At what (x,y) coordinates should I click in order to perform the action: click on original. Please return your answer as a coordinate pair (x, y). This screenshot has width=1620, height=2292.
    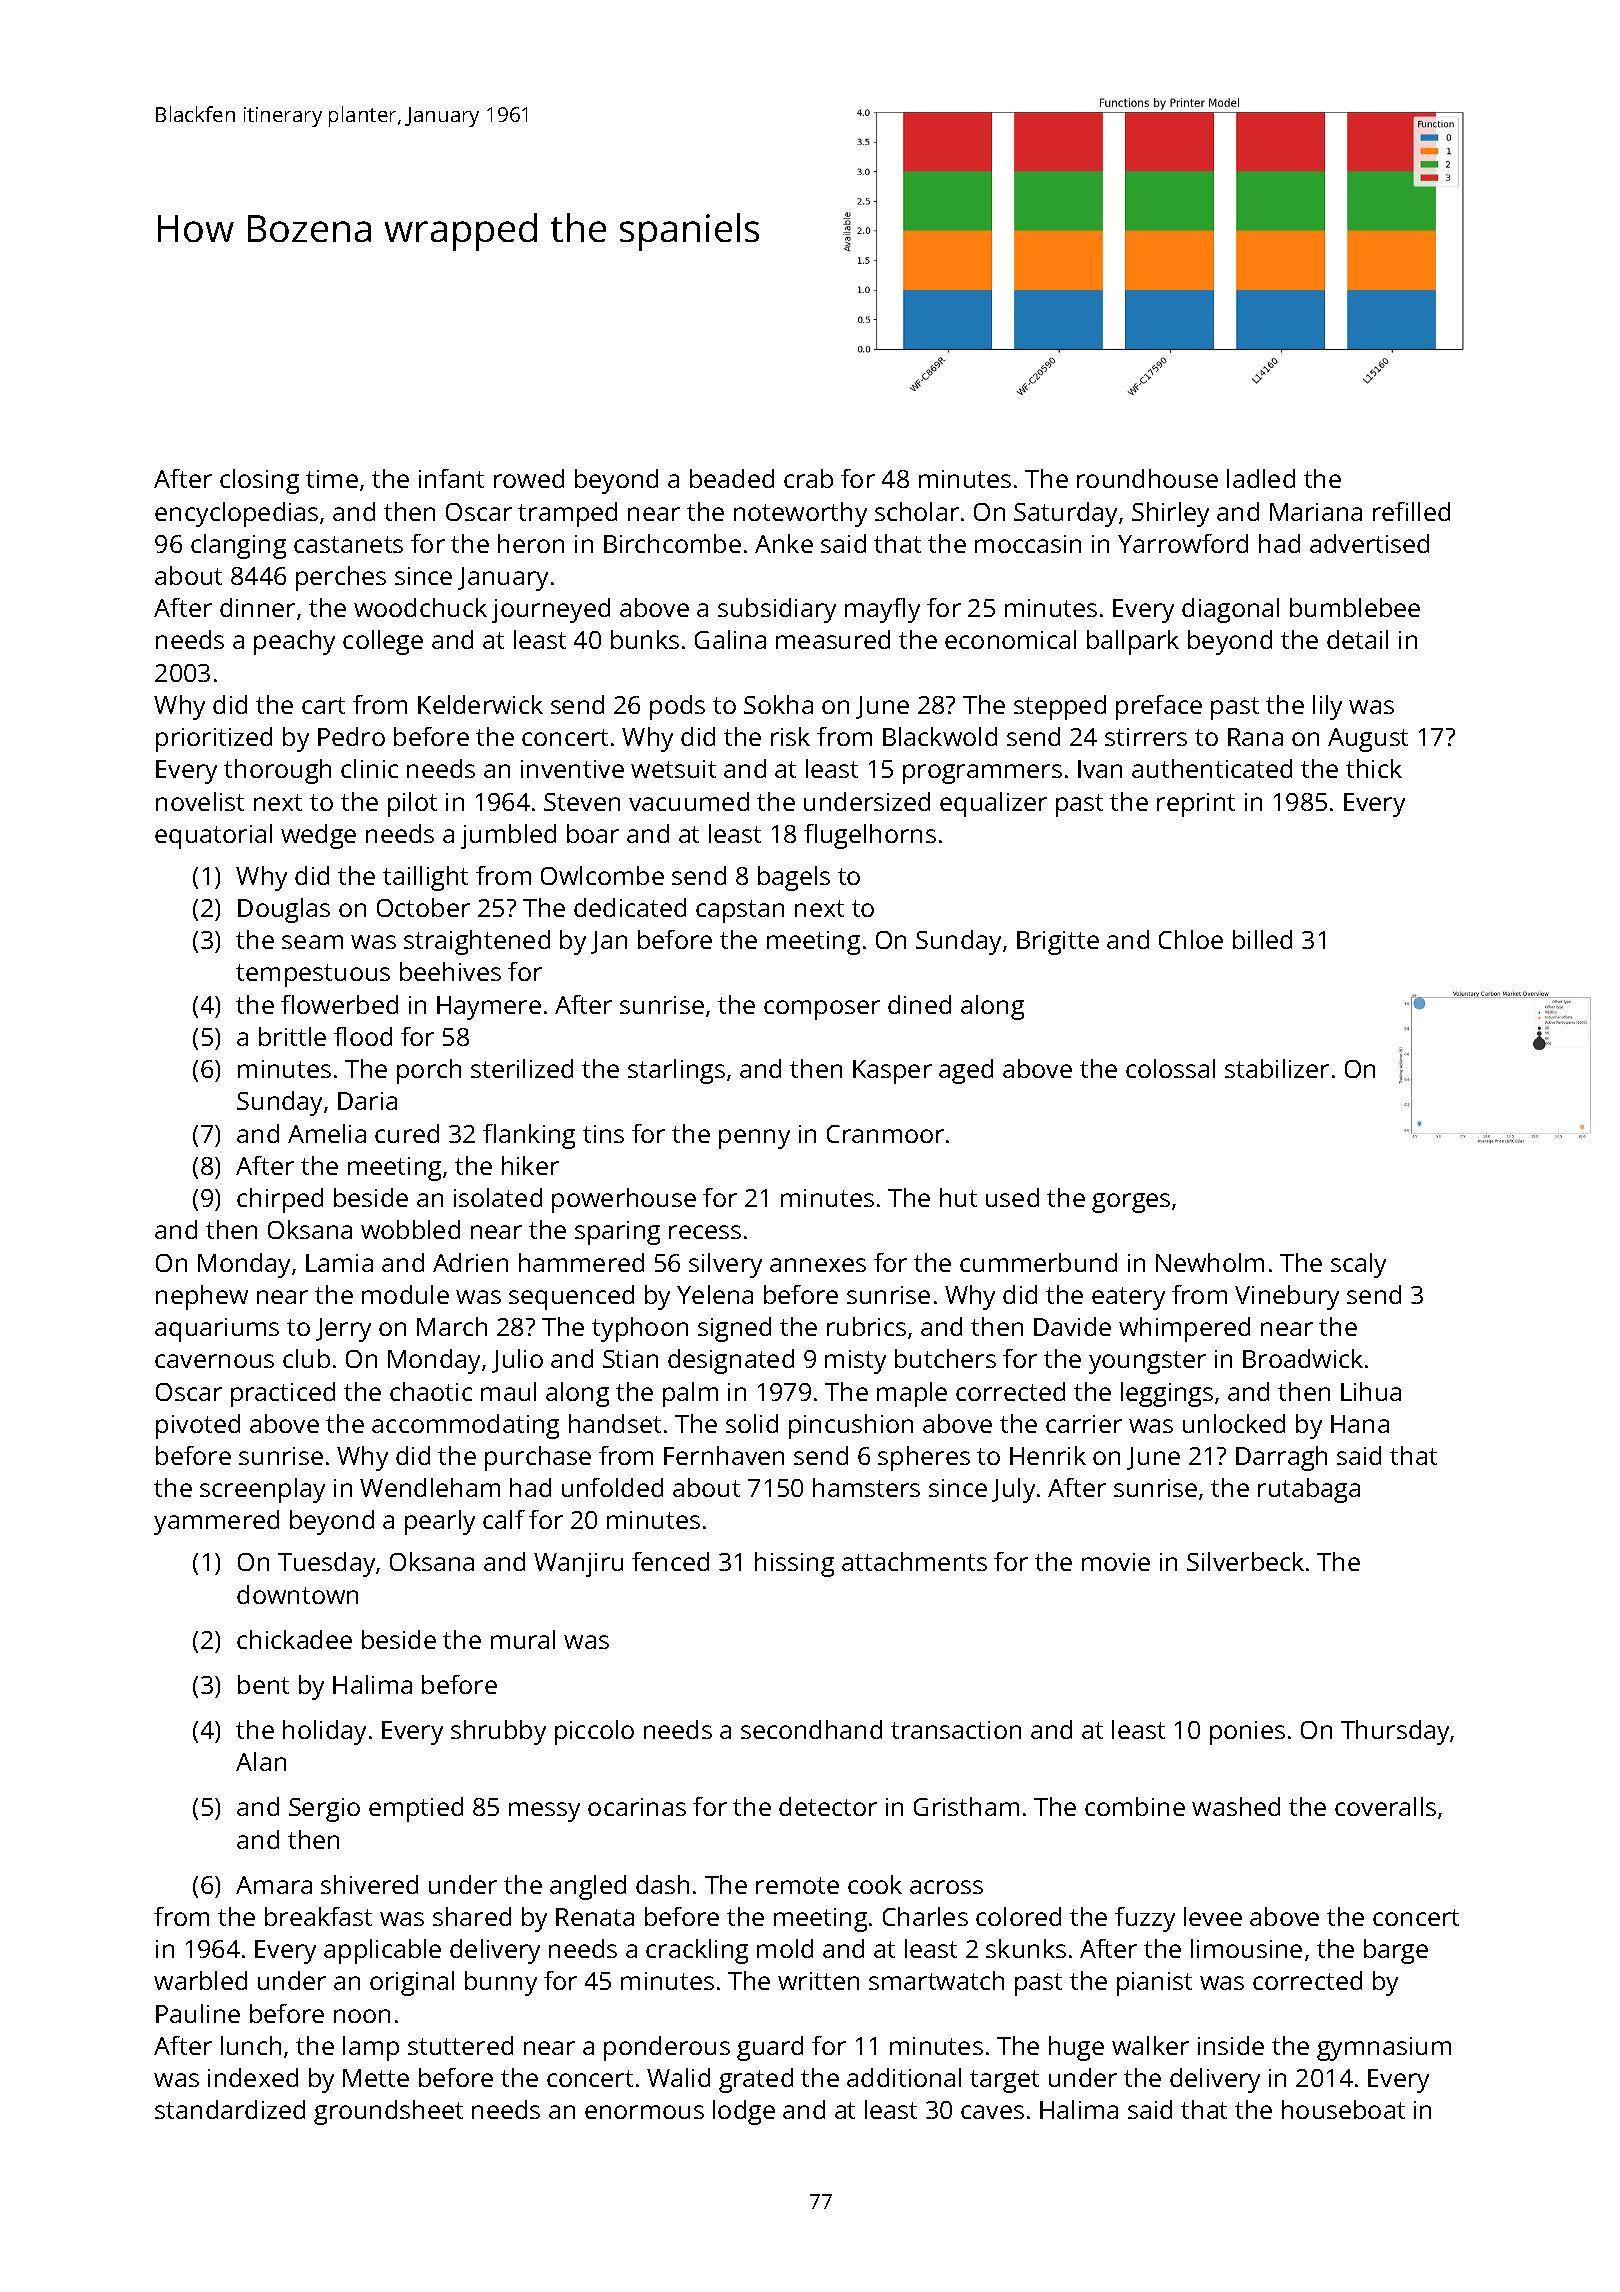
    Looking at the image, I should click on (412, 1983).
